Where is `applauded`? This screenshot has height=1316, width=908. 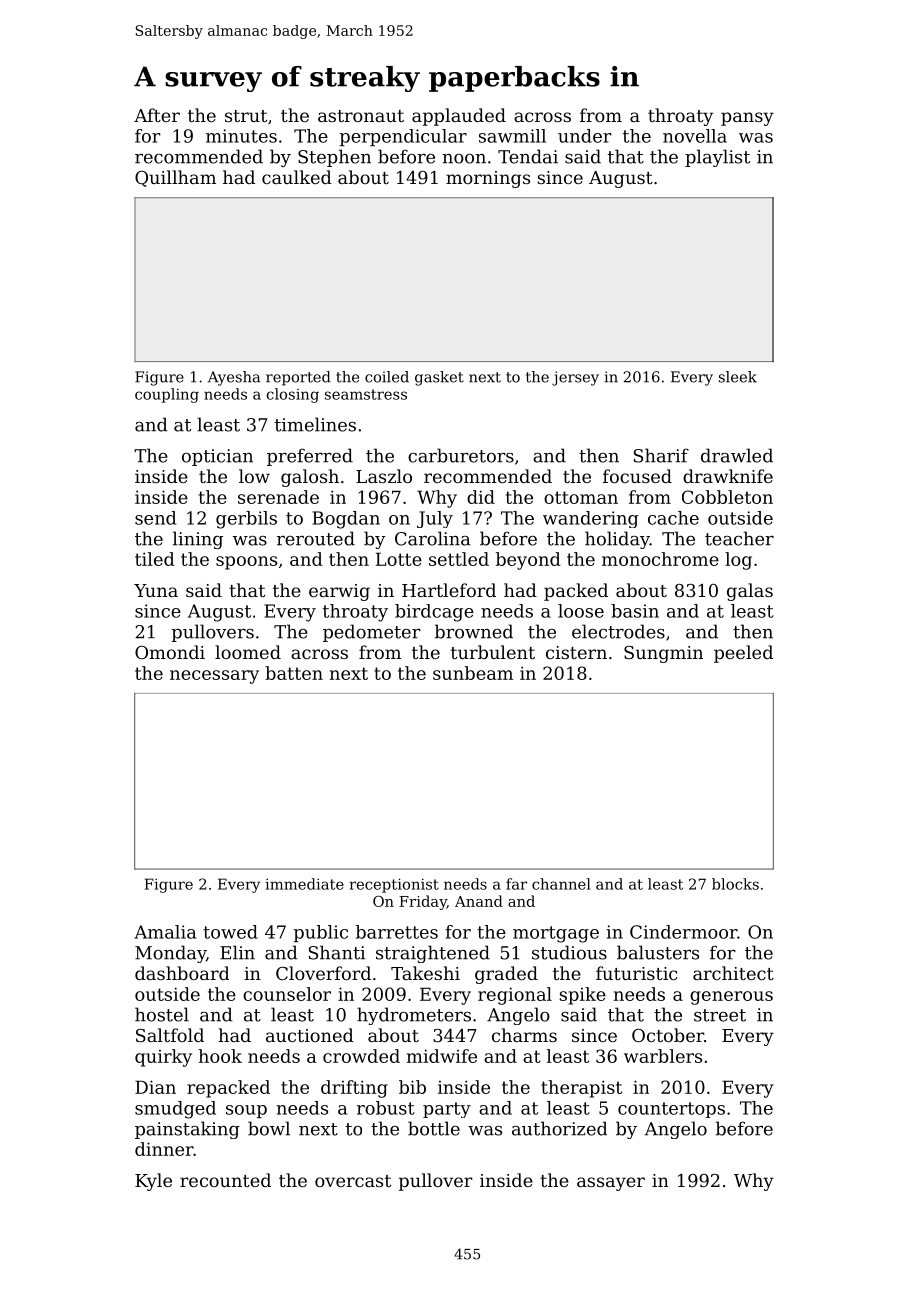
applauded is located at coordinates (459, 117).
